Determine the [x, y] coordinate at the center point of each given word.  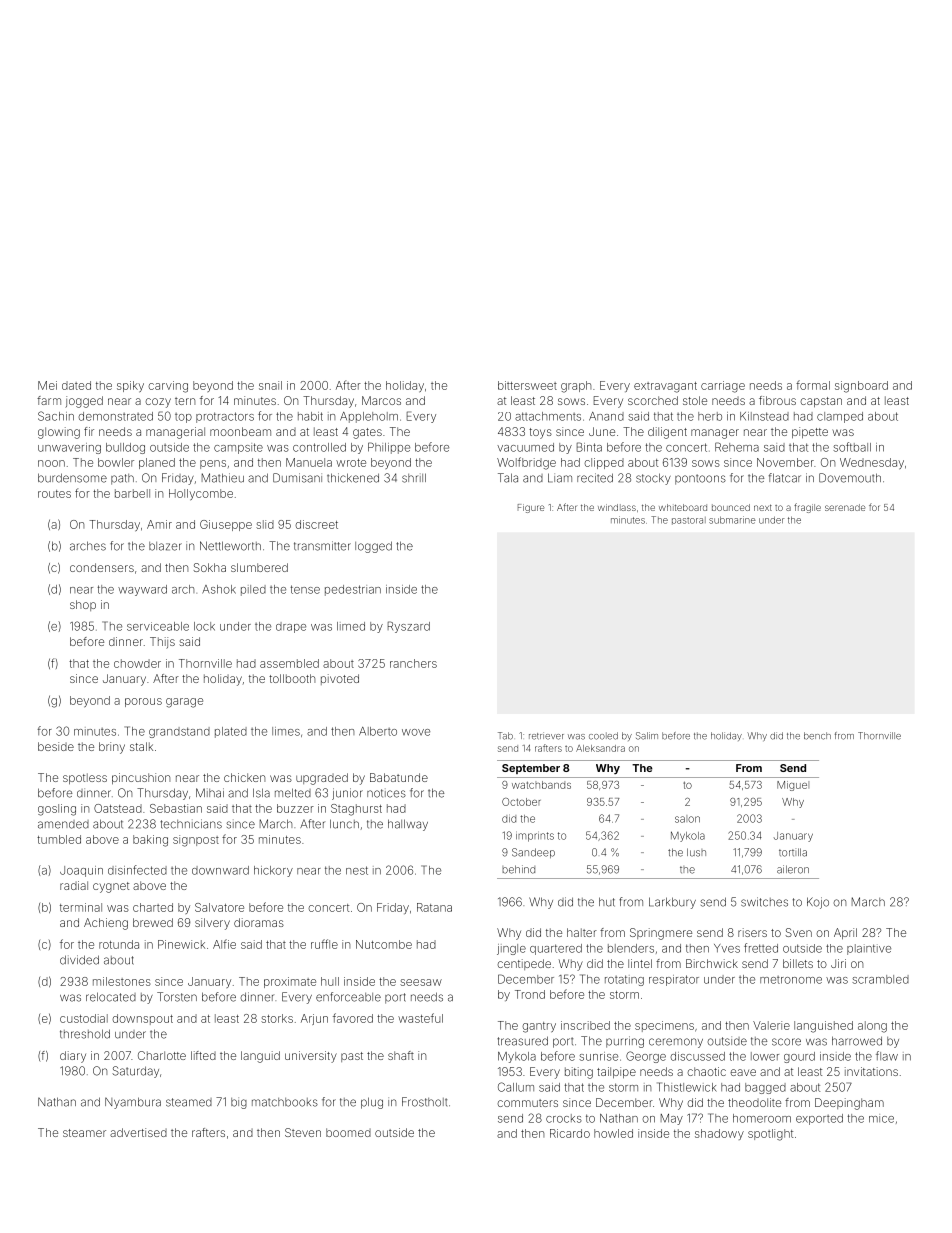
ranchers [413, 663]
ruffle [324, 944]
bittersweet [527, 385]
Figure [531, 508]
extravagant [665, 387]
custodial [84, 1018]
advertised [138, 1132]
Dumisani [297, 478]
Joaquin [81, 871]
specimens [664, 1026]
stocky [653, 479]
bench [817, 736]
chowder [137, 663]
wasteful [420, 1018]
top [183, 418]
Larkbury [672, 903]
